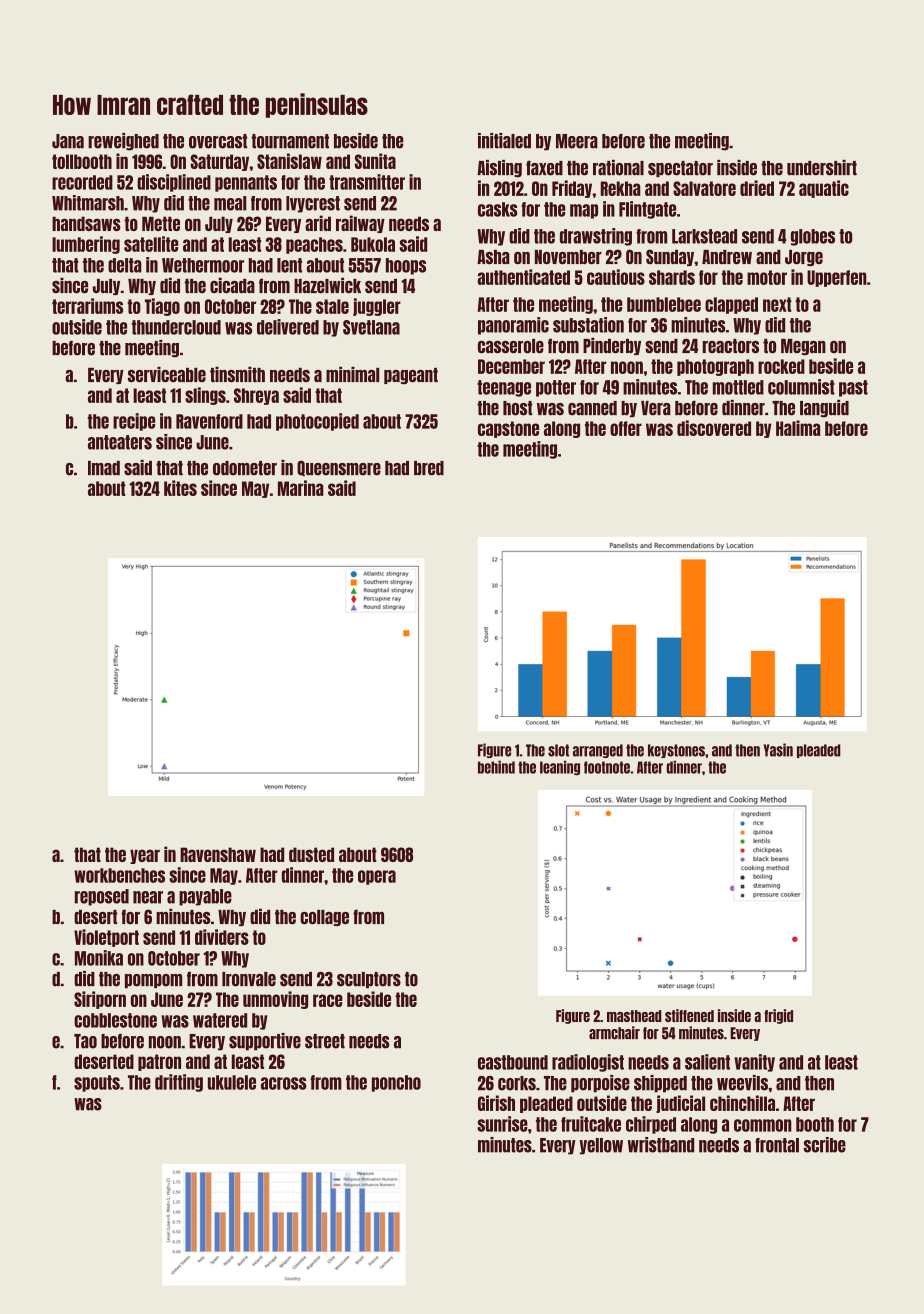  I want to click on poncho, so click(396, 1083).
